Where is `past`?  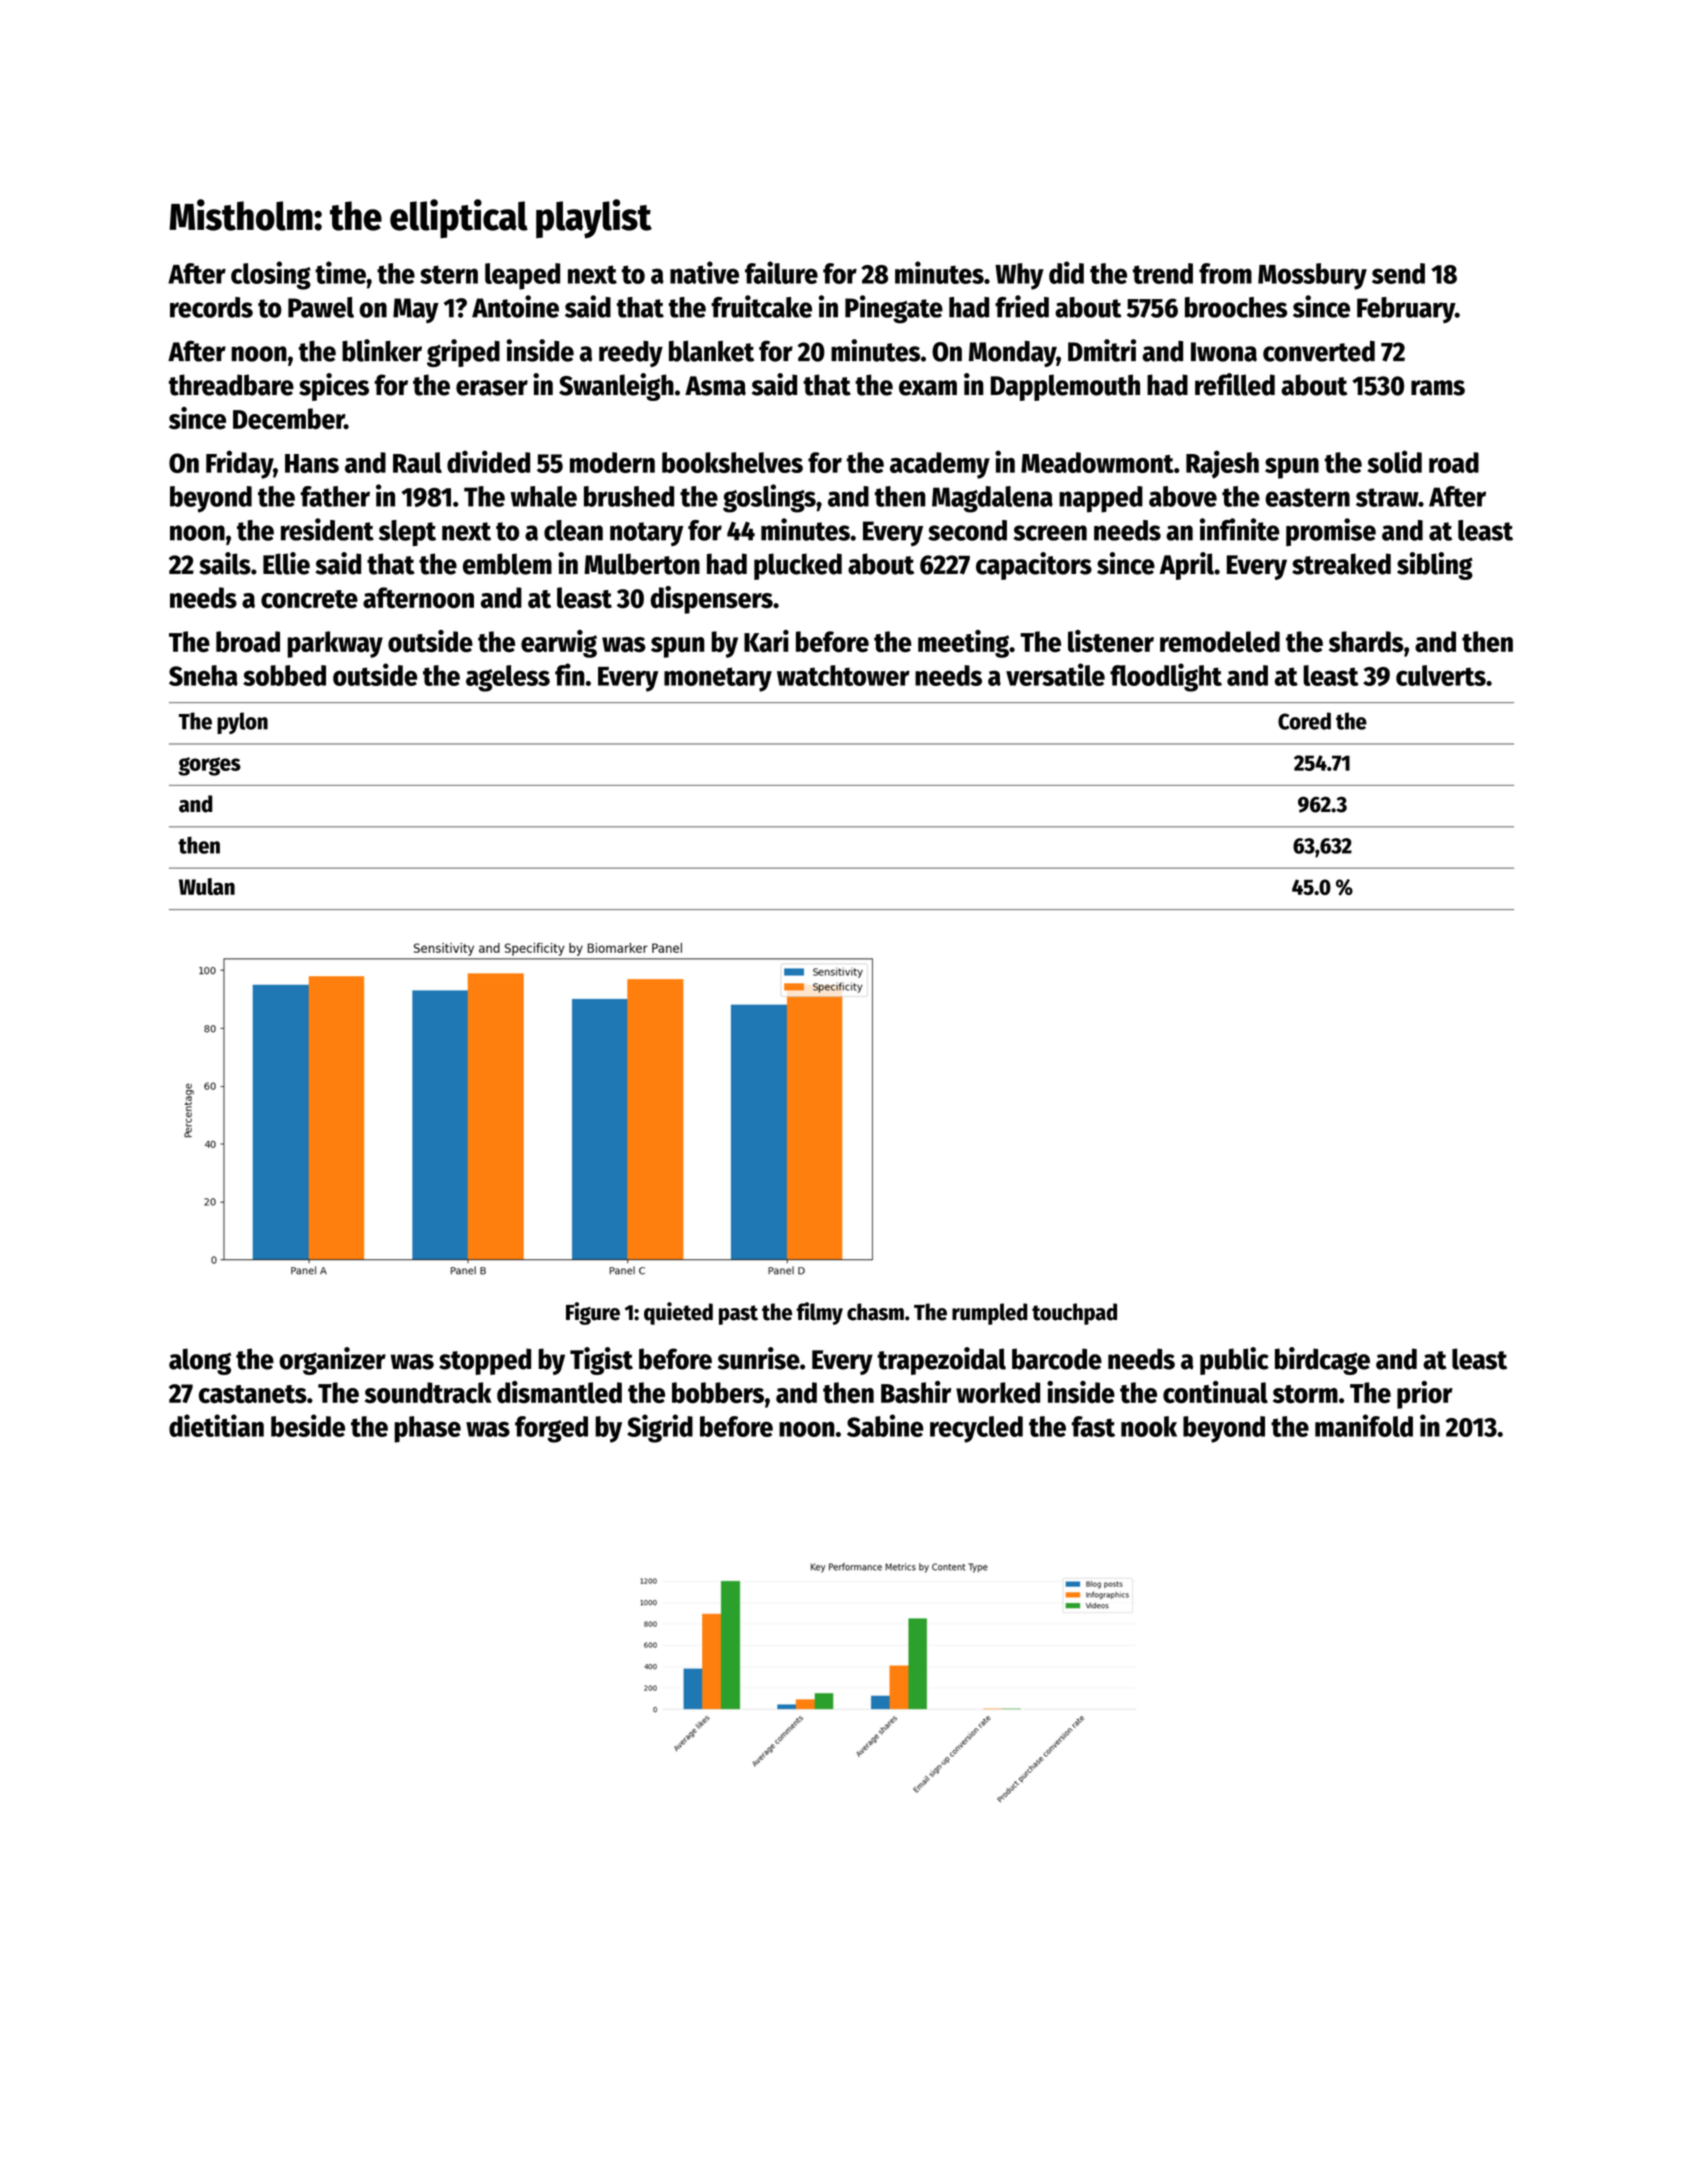 past is located at coordinates (738, 1315).
